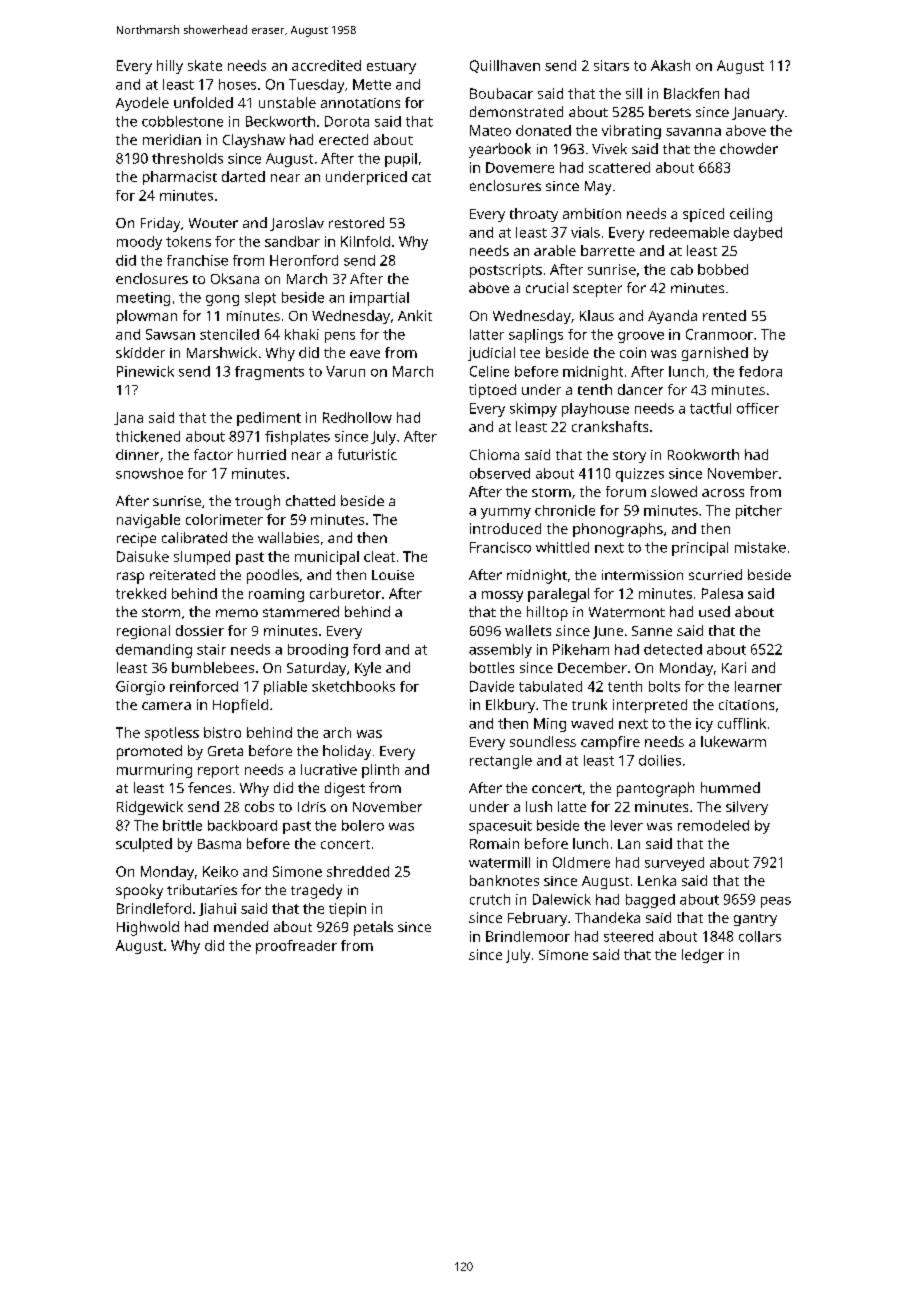  Describe the element at coordinates (722, 593) in the screenshot. I see `Palesa` at that location.
